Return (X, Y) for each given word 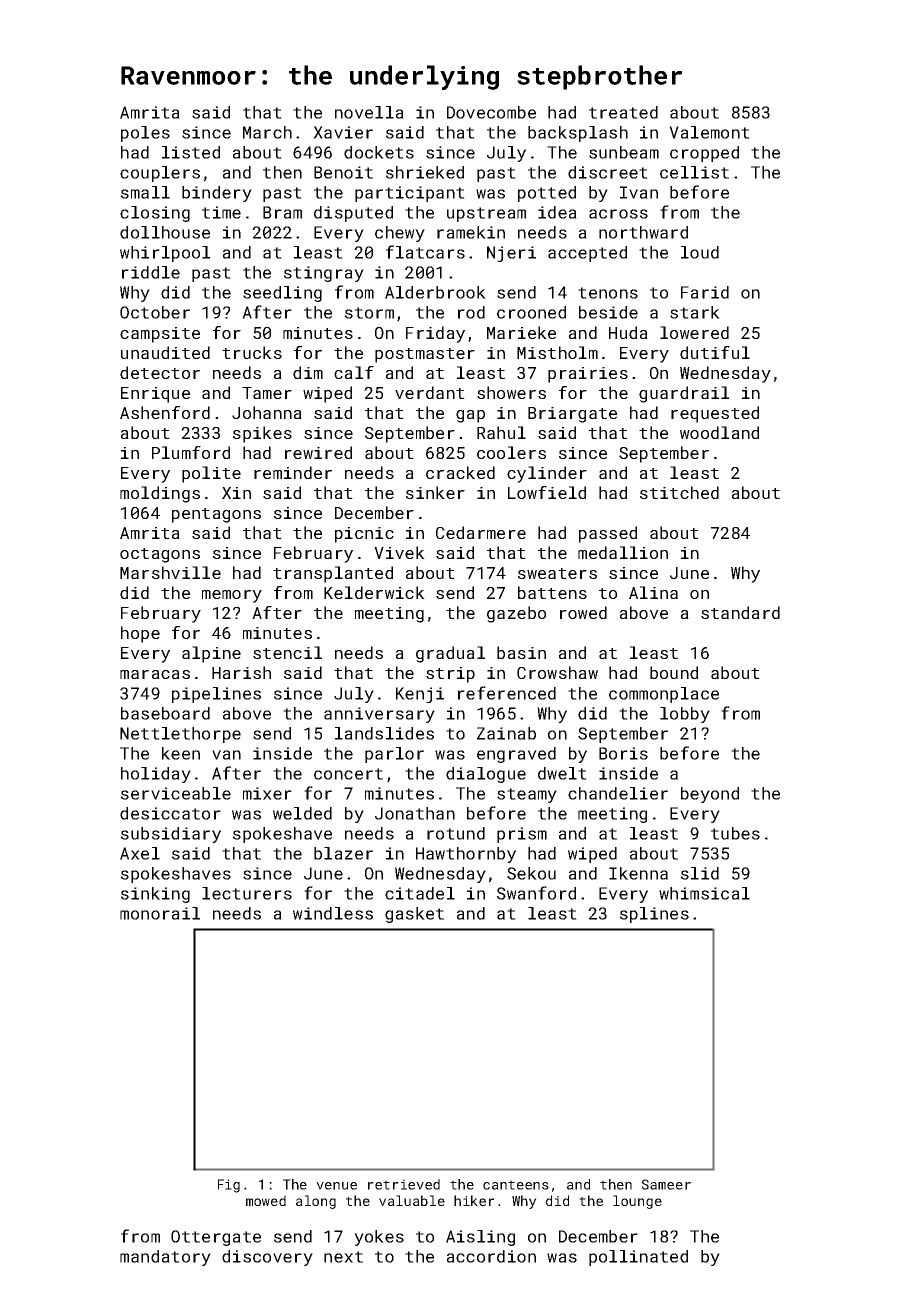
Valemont (709, 132)
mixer (267, 793)
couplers (160, 174)
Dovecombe (491, 112)
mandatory (165, 1258)
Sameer (666, 1184)
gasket (414, 915)
